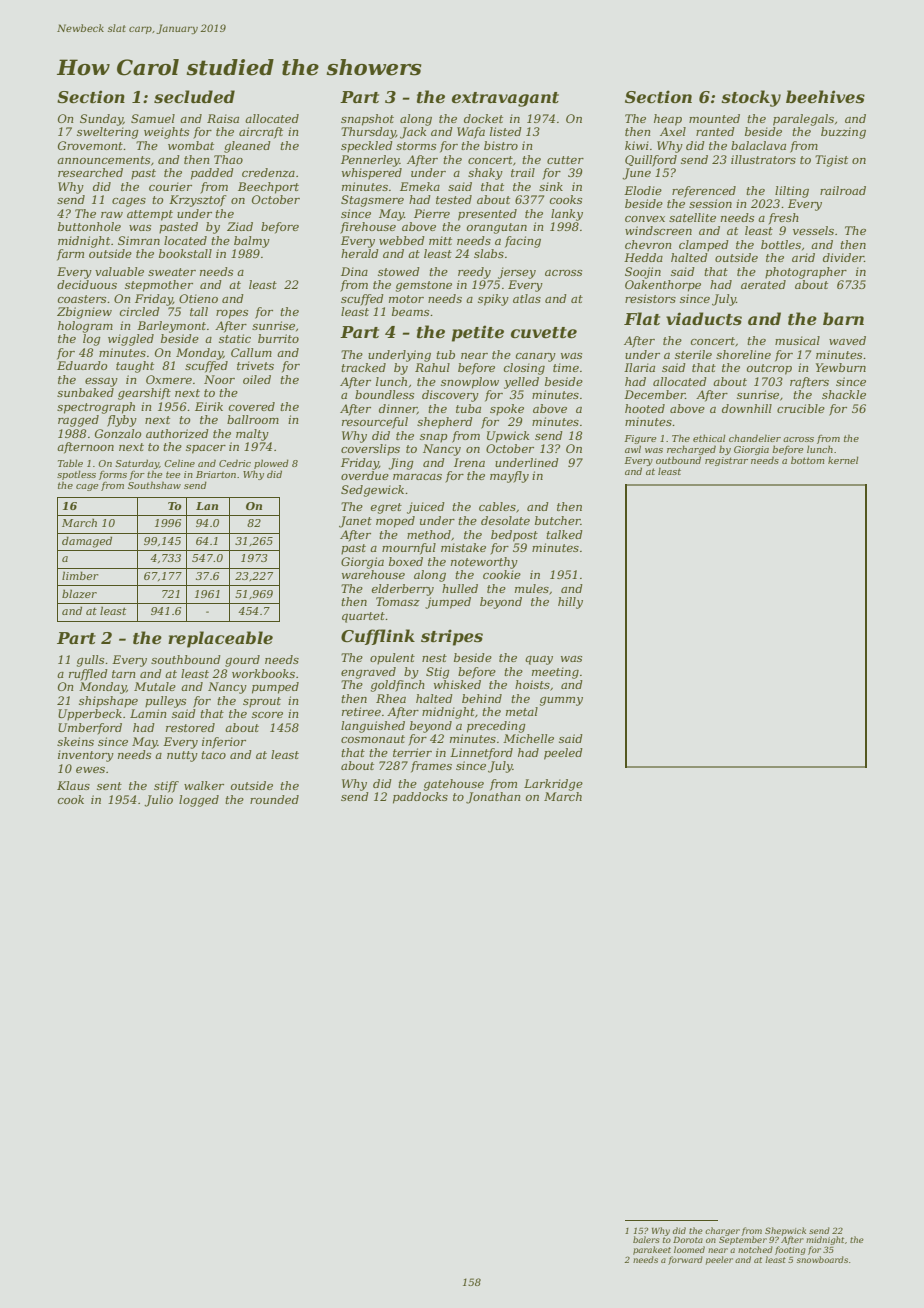 The height and width of the image is (1308, 924). Describe the element at coordinates (166, 787) in the image. I see `stiff` at that location.
